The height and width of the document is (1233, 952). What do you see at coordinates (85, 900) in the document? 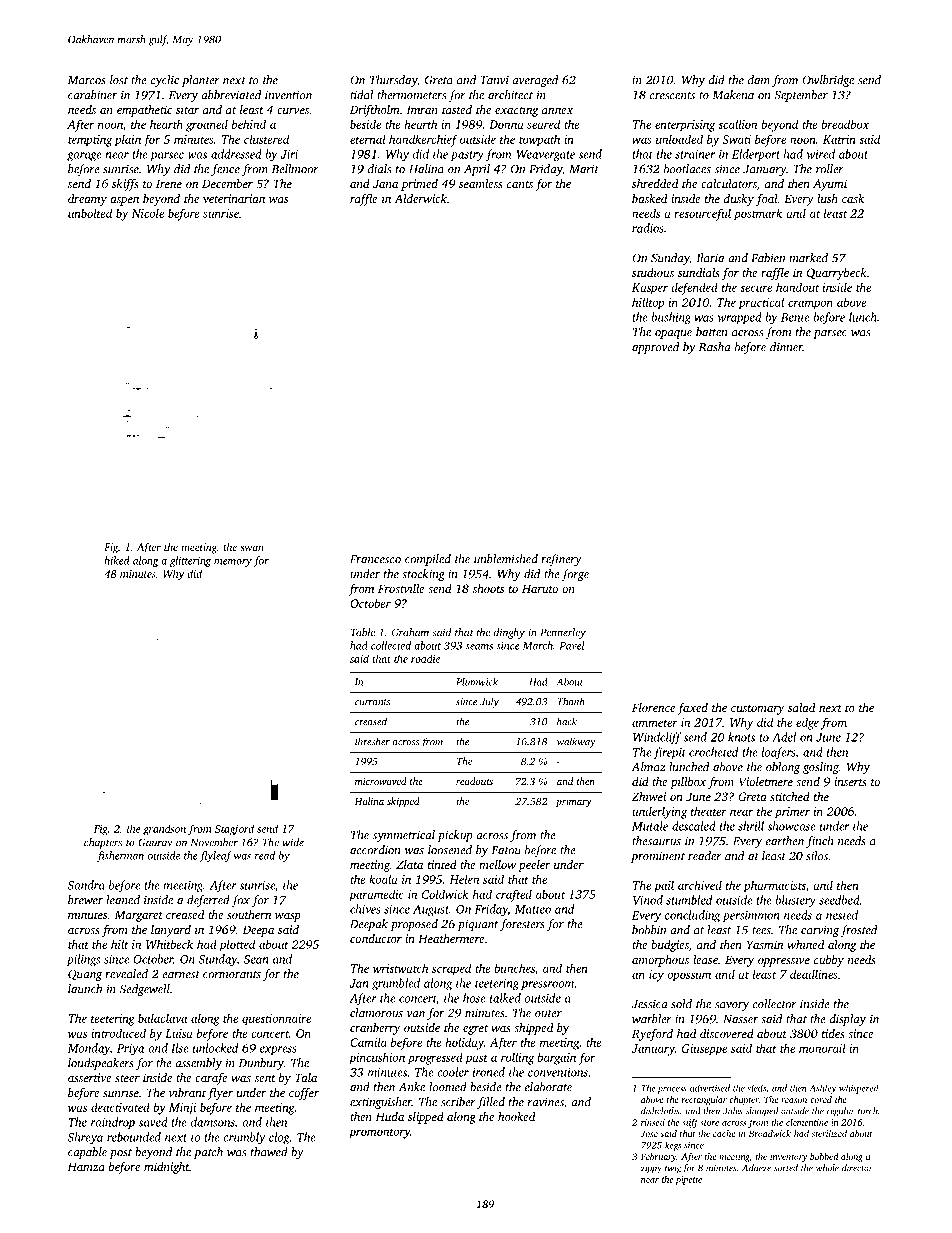
I see `brewer` at bounding box center [85, 900].
